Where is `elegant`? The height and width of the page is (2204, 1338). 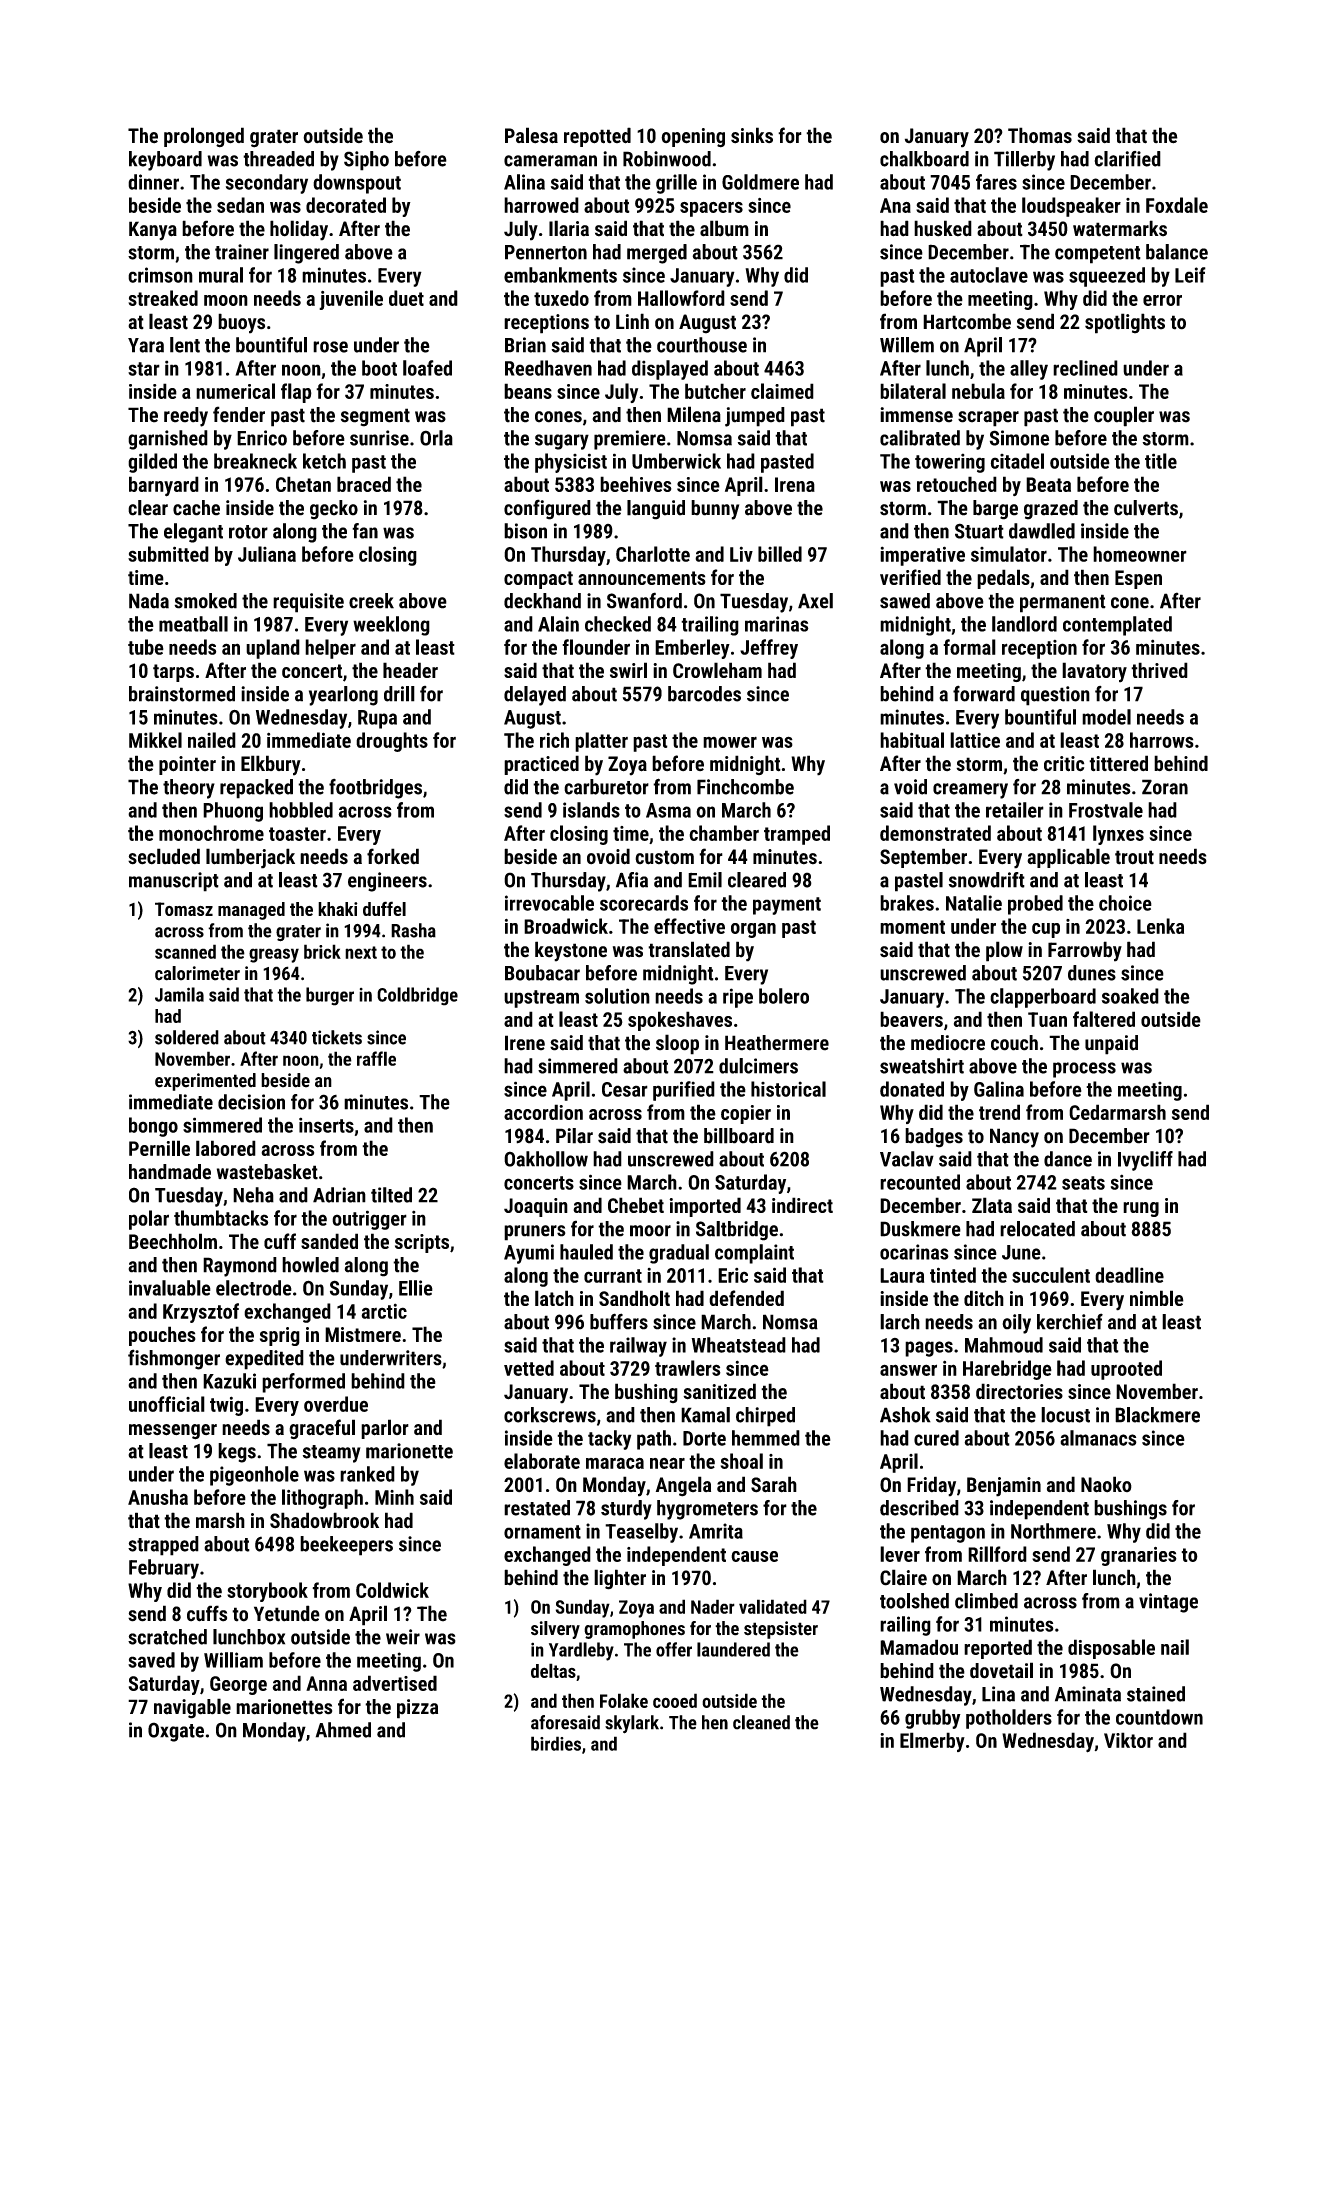 elegant is located at coordinates (193, 533).
